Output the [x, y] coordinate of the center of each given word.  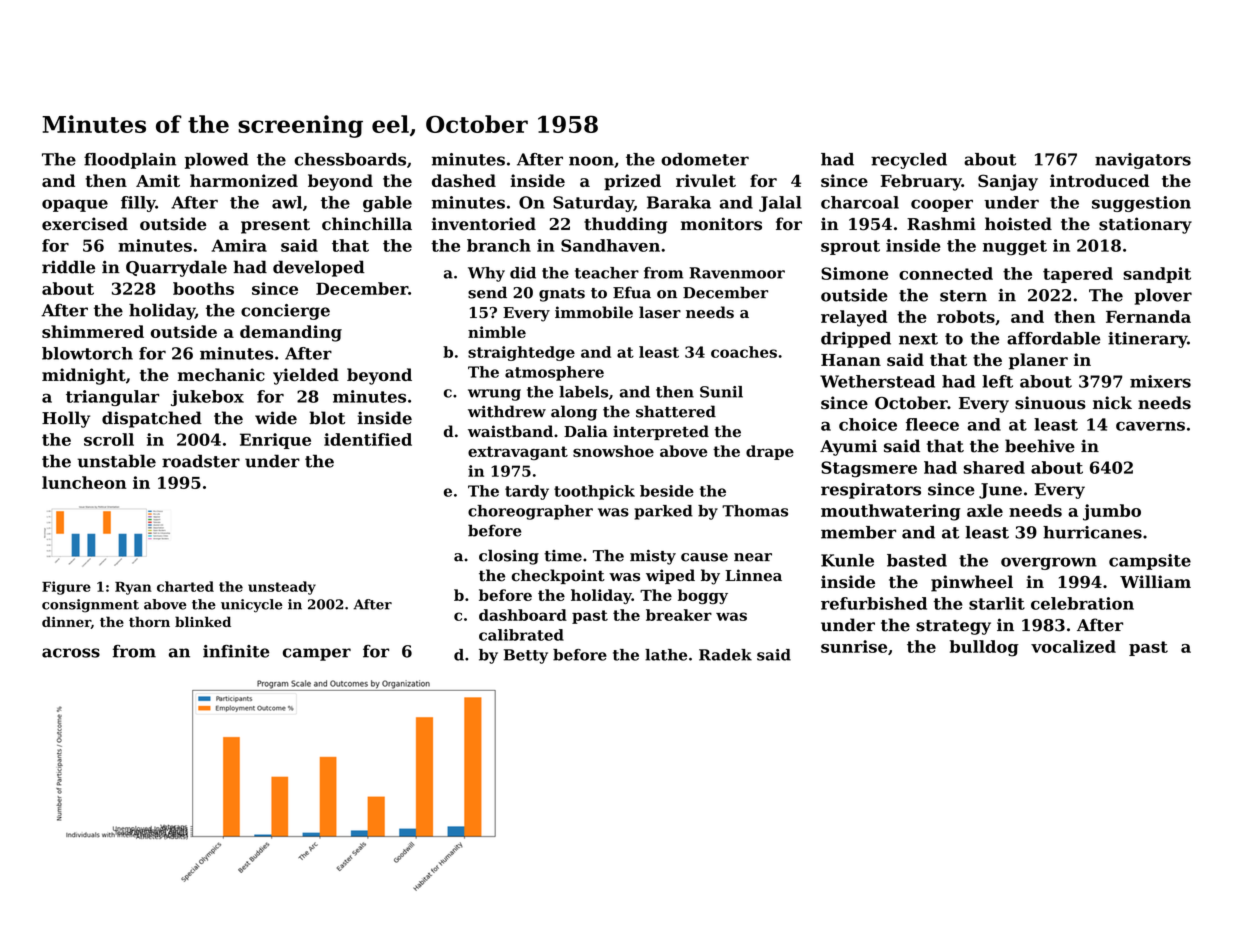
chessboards [350, 159]
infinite [236, 651]
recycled [909, 161]
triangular [112, 398]
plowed [217, 161]
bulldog [984, 648]
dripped [856, 340]
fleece [932, 424]
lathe [666, 655]
